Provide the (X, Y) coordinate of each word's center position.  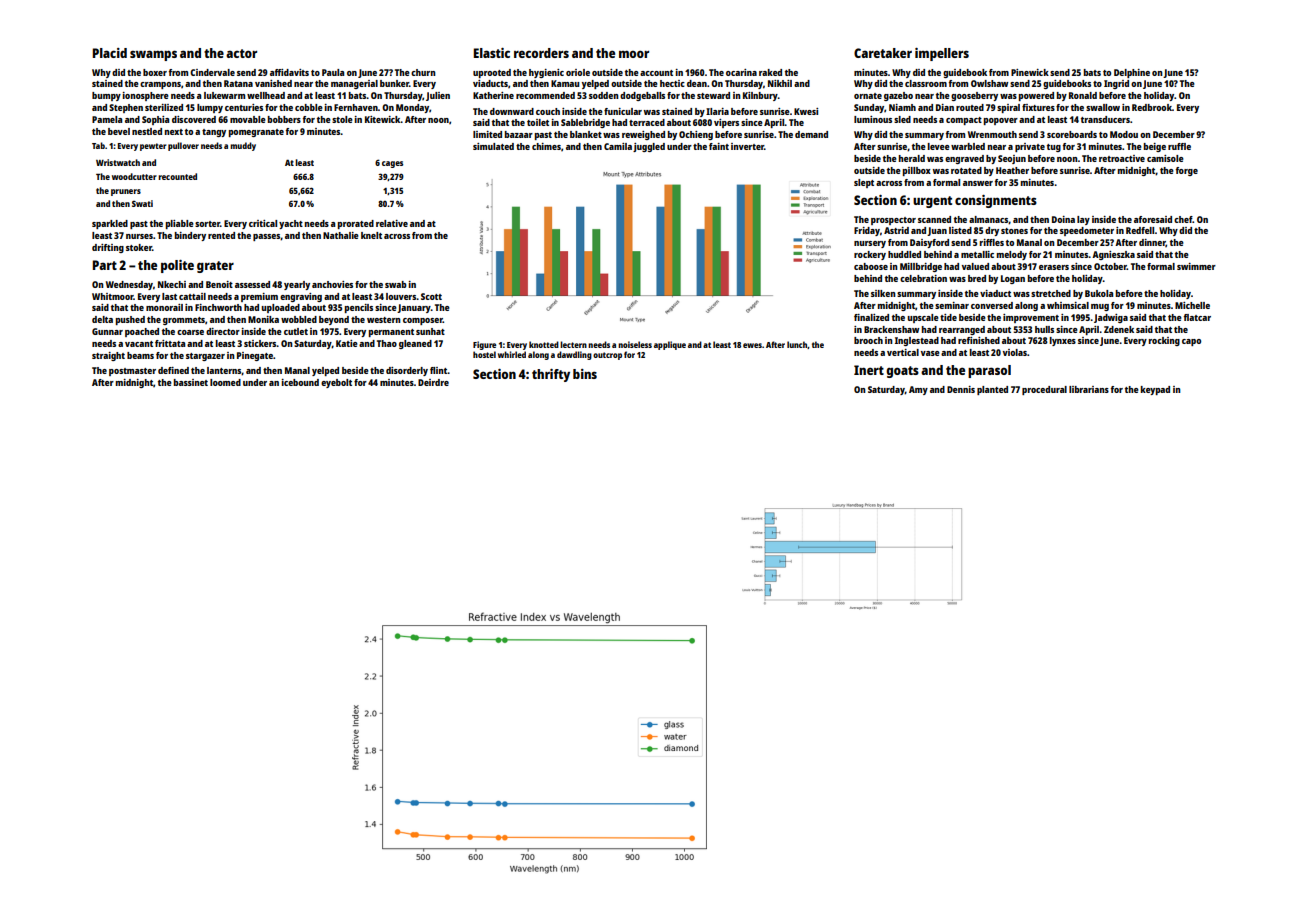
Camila (618, 146)
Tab (98, 145)
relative (392, 223)
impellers (942, 54)
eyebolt (336, 383)
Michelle (1192, 305)
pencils (359, 308)
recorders (541, 53)
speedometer (1087, 231)
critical (263, 223)
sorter (207, 224)
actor (241, 53)
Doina (1063, 219)
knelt (371, 235)
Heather (1012, 170)
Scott (431, 296)
